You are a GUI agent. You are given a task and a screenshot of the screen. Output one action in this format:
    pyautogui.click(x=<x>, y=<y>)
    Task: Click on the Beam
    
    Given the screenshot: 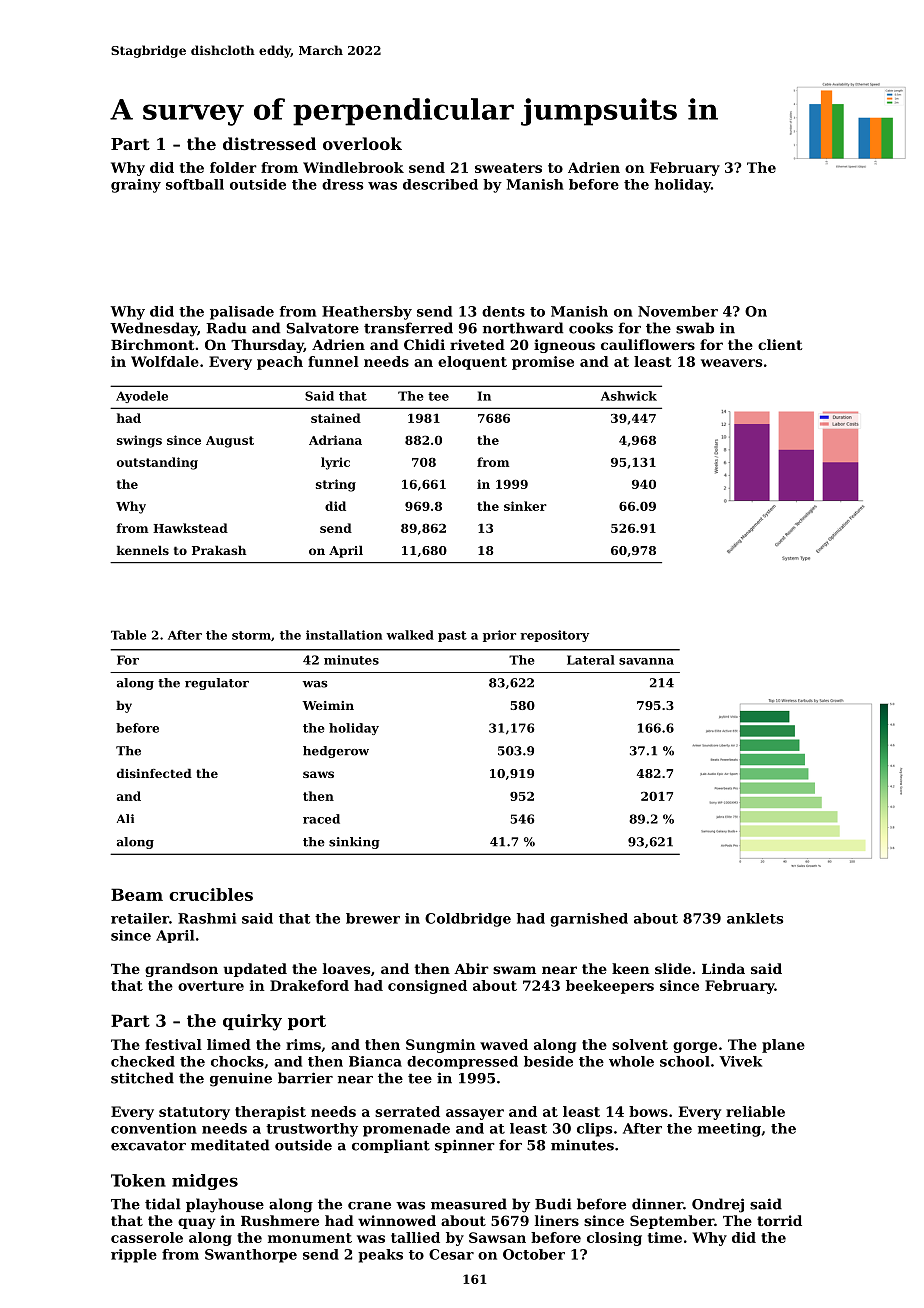 What is the action you would take?
    pyautogui.click(x=137, y=894)
